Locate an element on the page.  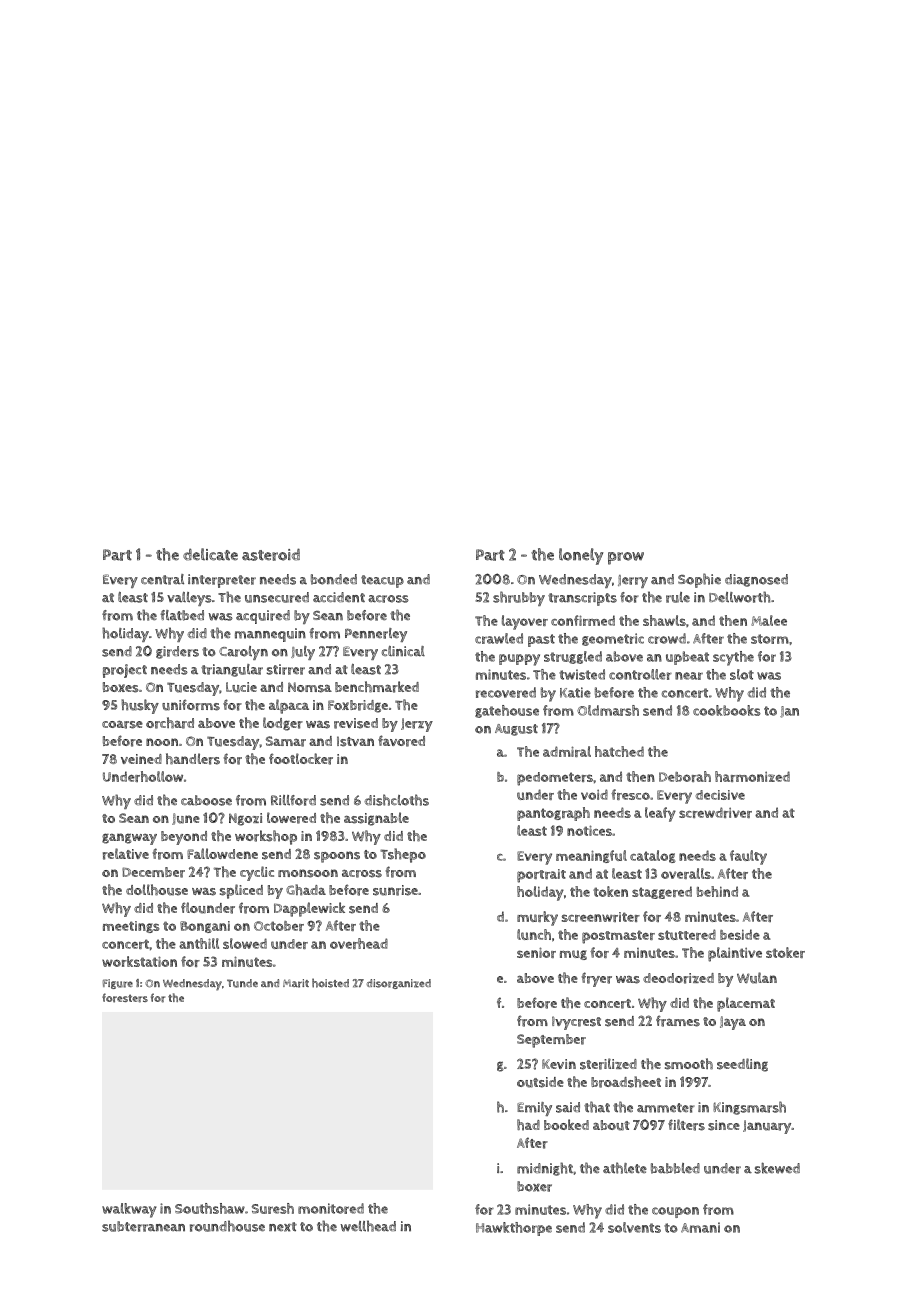
pedometers is located at coordinates (555, 779).
